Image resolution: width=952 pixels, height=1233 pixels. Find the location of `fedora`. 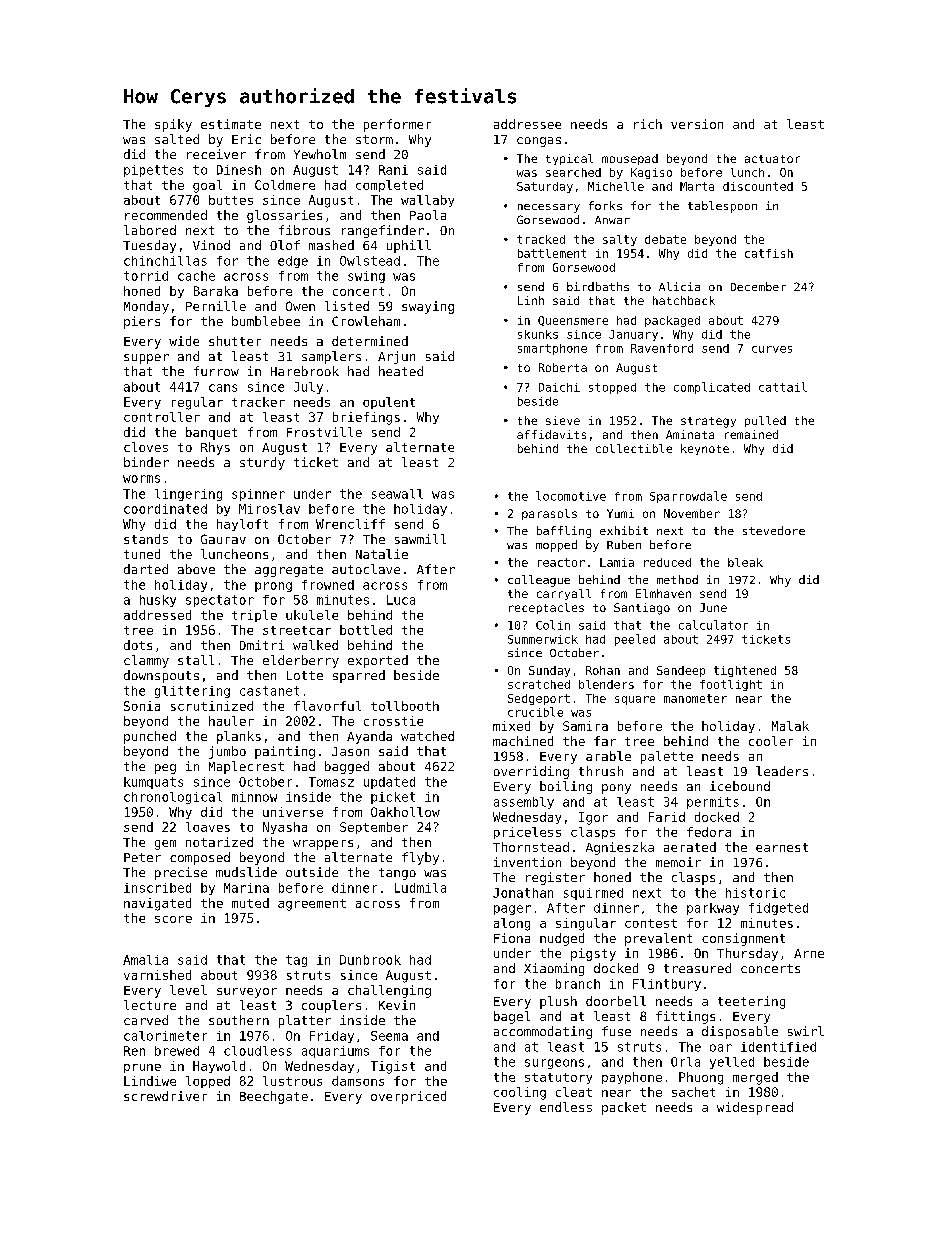

fedora is located at coordinates (709, 832).
